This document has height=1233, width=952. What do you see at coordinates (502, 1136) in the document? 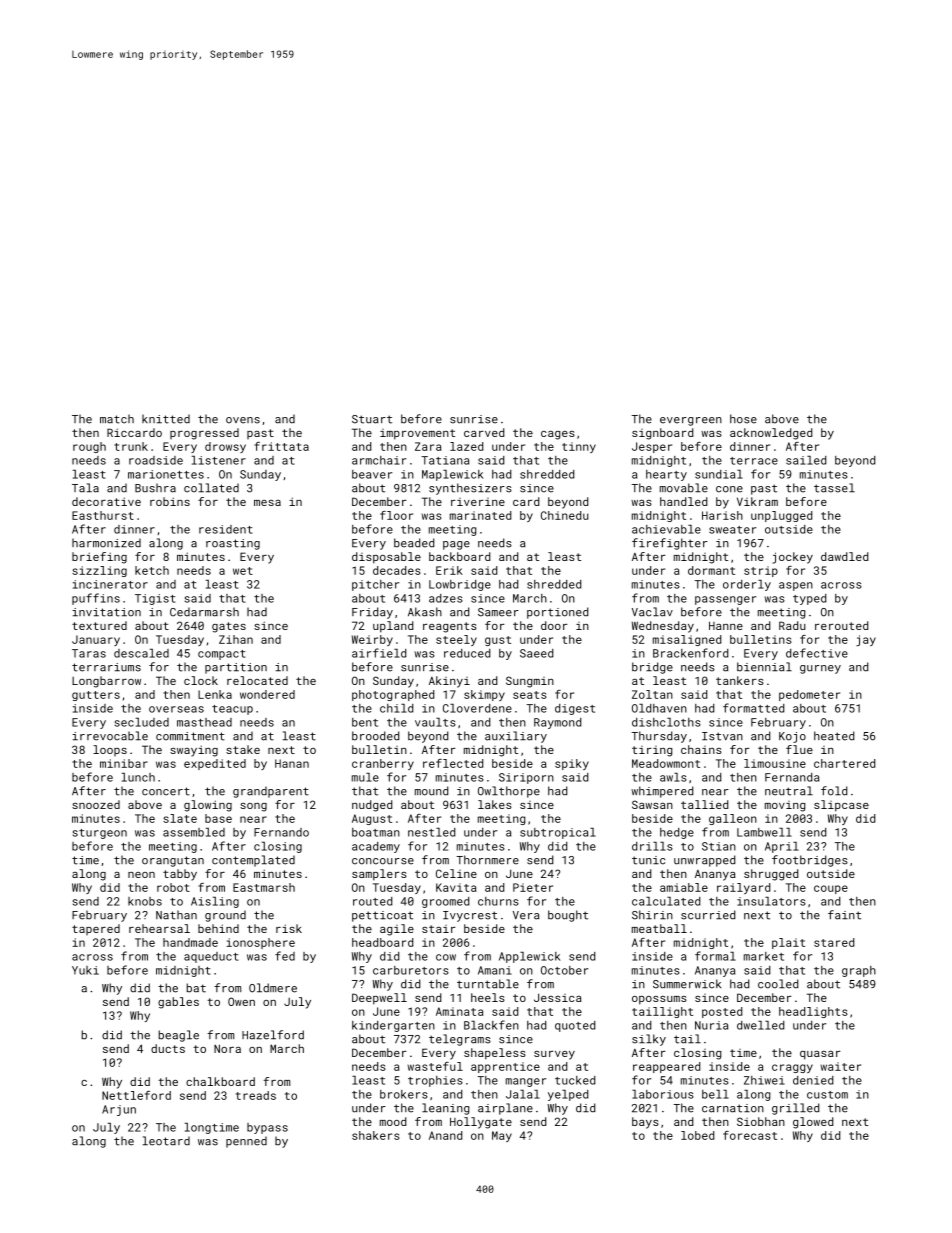
I see `May` at bounding box center [502, 1136].
